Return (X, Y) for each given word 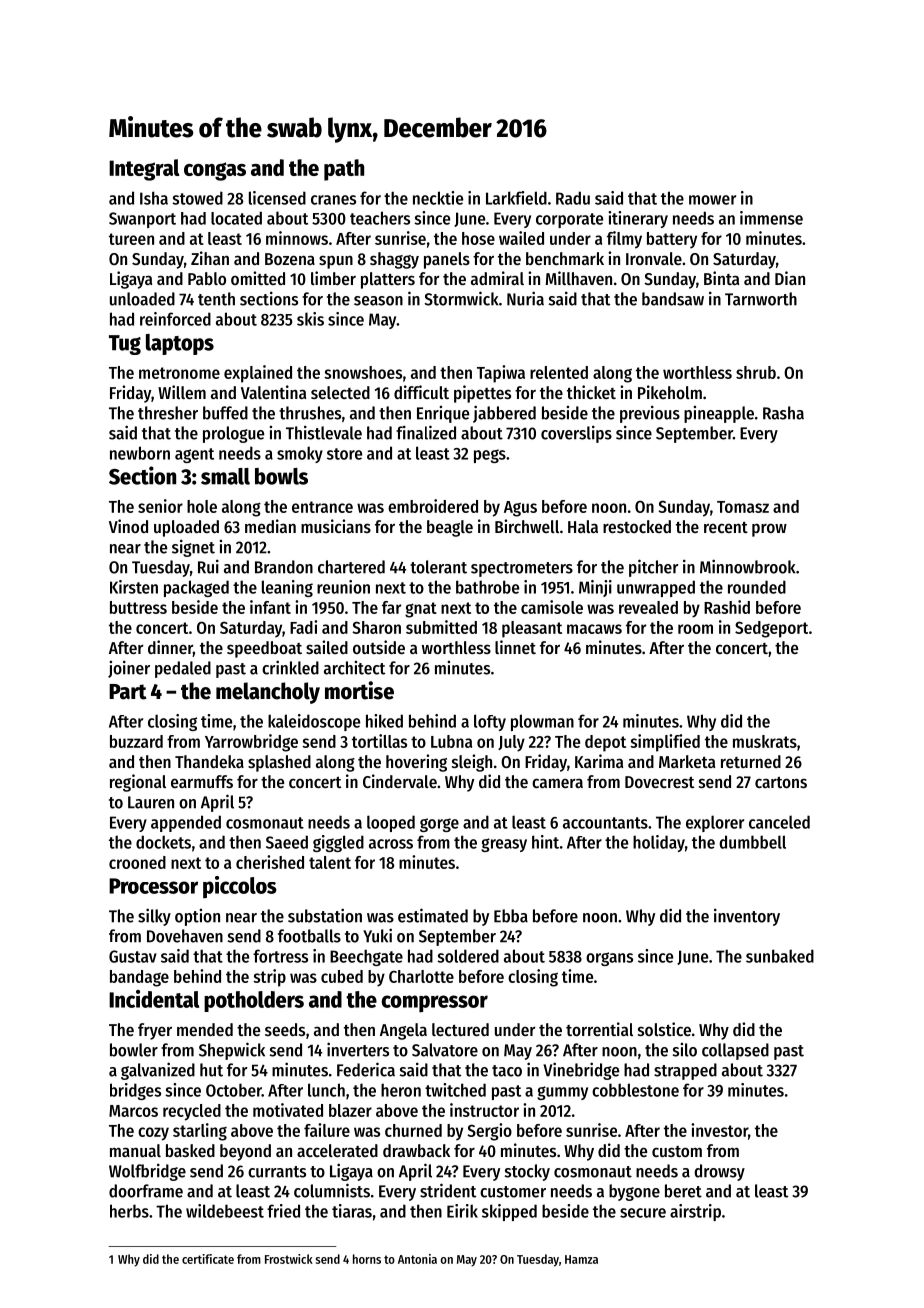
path (344, 170)
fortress (280, 956)
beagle (450, 528)
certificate (208, 1259)
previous (650, 414)
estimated (433, 915)
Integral (144, 170)
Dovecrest (659, 782)
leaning (287, 588)
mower (712, 200)
